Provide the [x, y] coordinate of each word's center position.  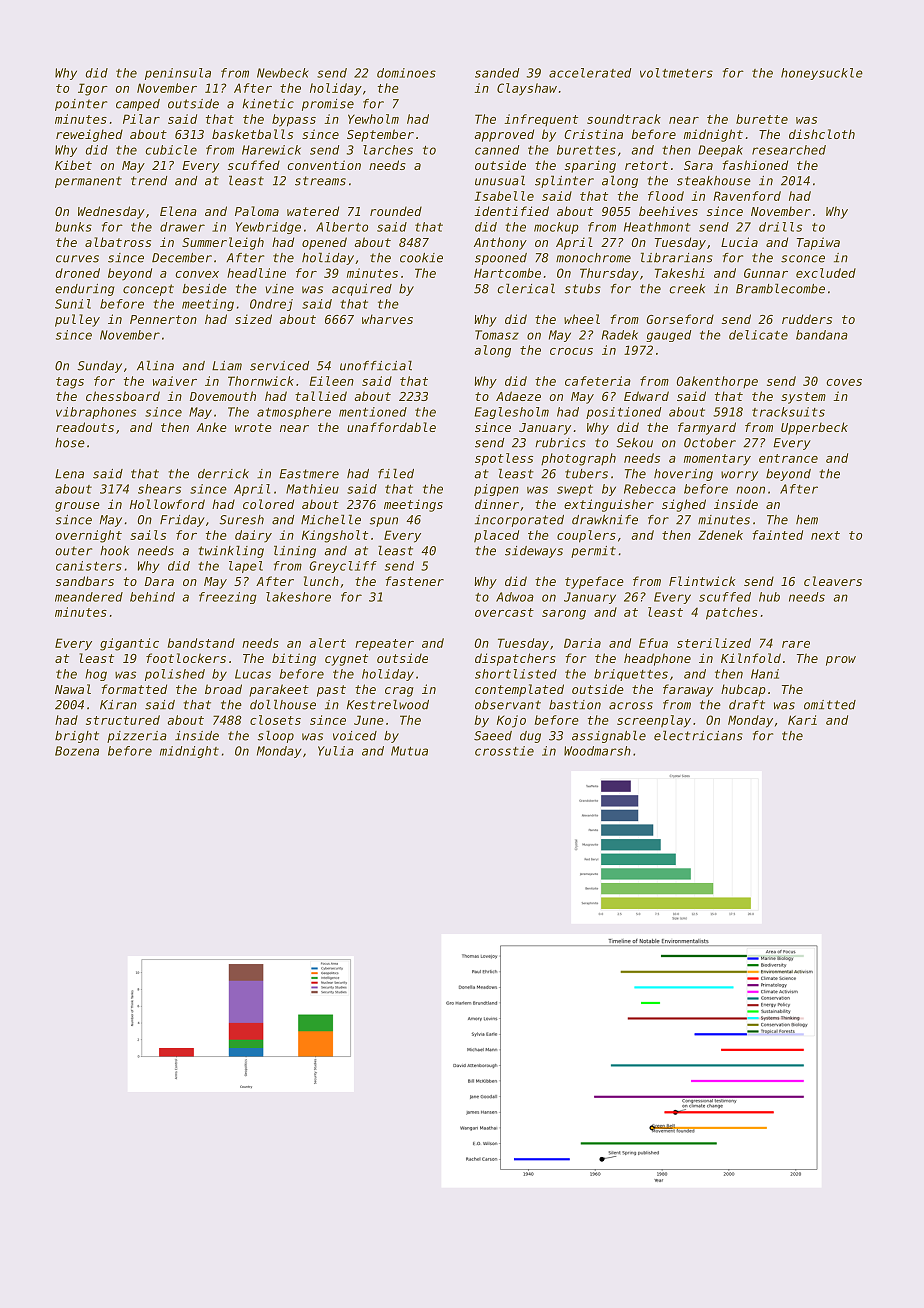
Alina [155, 365]
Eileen [331, 381]
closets [275, 720]
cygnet [346, 660]
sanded [497, 73]
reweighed [89, 135]
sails [148, 535]
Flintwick [702, 581]
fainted [777, 535]
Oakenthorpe [717, 382]
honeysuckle [822, 74]
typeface [594, 582]
